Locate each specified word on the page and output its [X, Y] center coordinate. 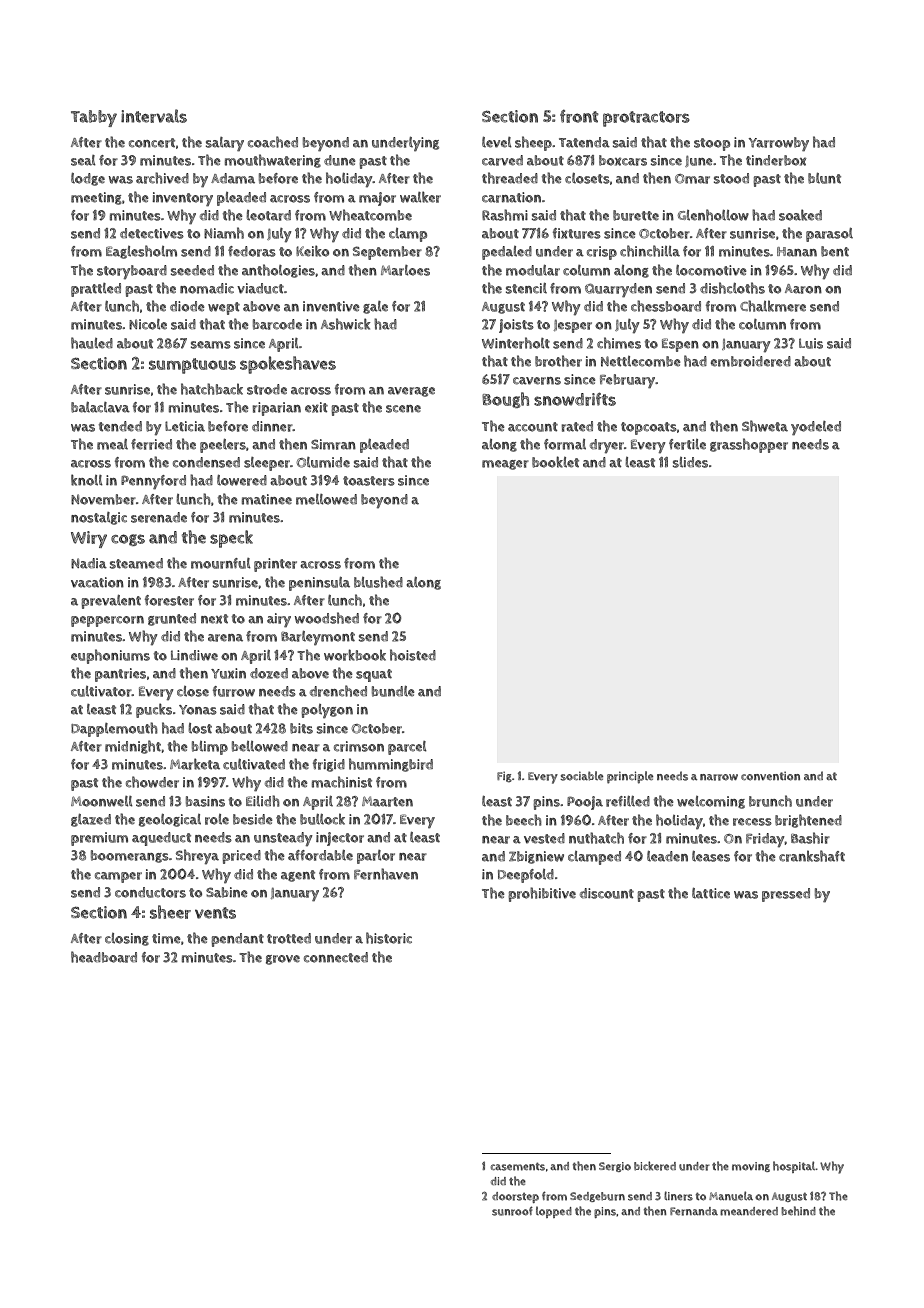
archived [162, 178]
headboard [104, 957]
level [497, 142]
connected [336, 957]
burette [636, 215]
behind [798, 1211]
